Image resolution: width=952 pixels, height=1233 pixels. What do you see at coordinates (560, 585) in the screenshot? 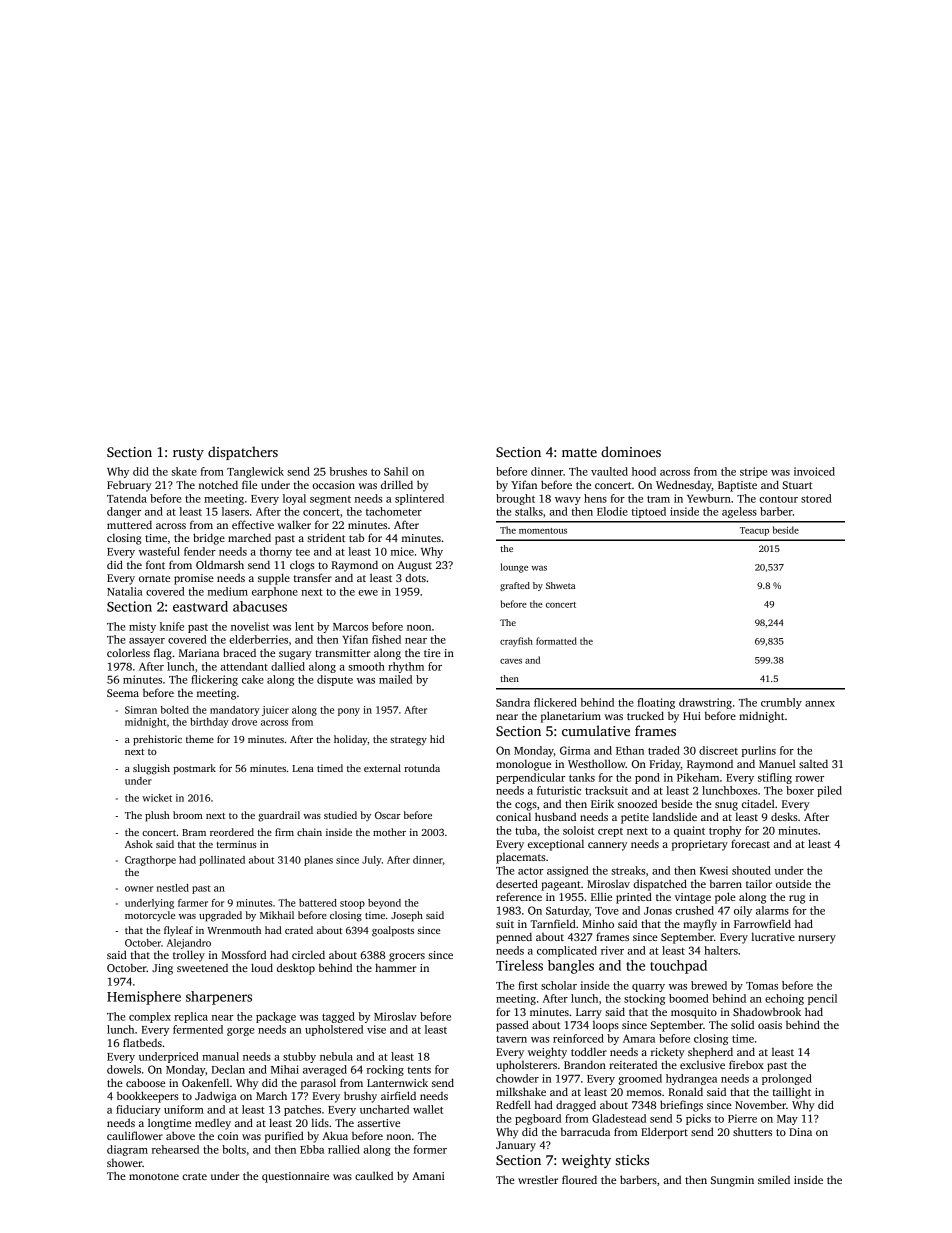
I see `Shweta` at bounding box center [560, 585].
